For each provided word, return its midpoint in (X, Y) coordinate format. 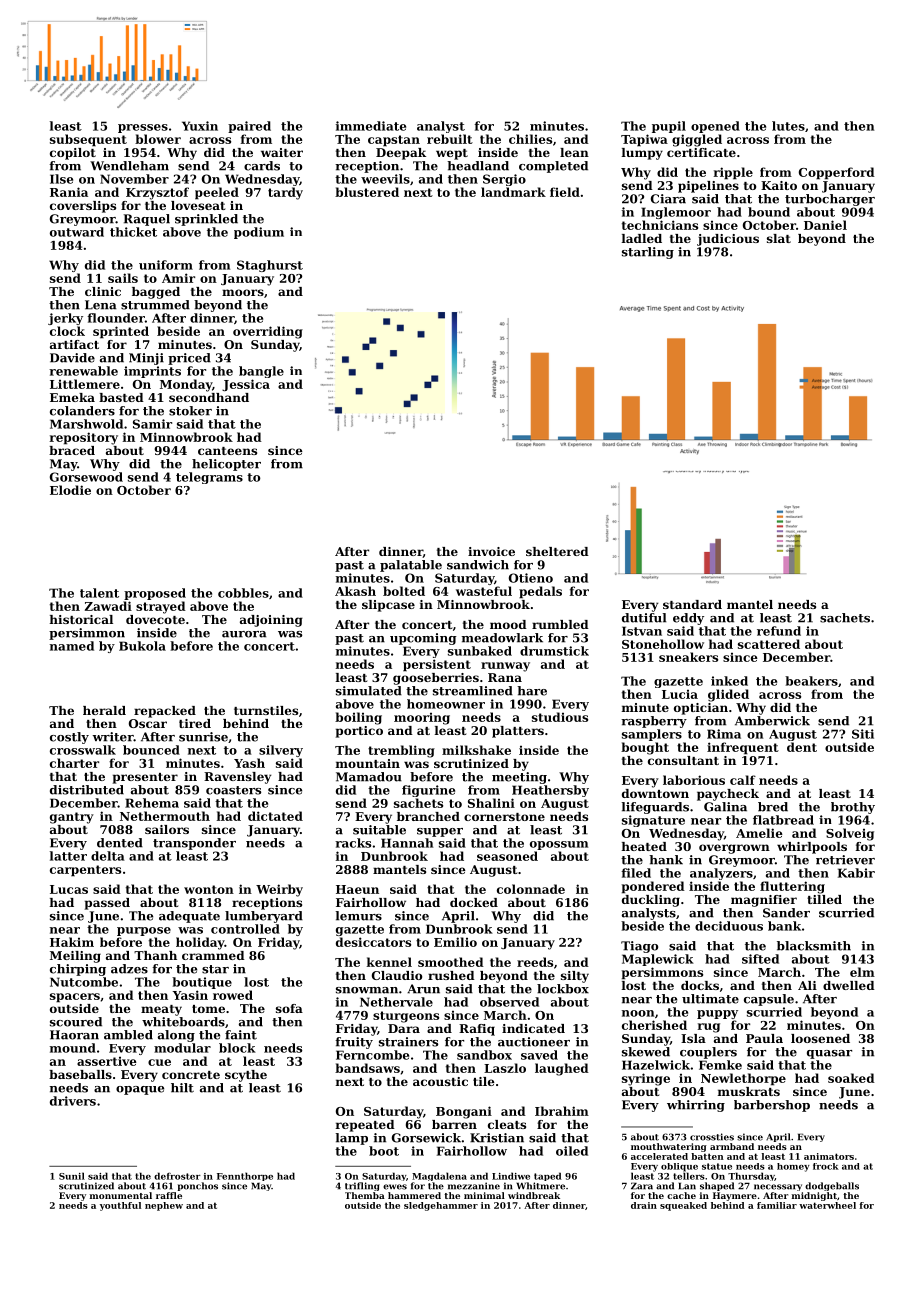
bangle (261, 372)
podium (259, 233)
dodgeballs (832, 1186)
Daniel (825, 225)
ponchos (198, 1186)
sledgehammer (441, 1206)
